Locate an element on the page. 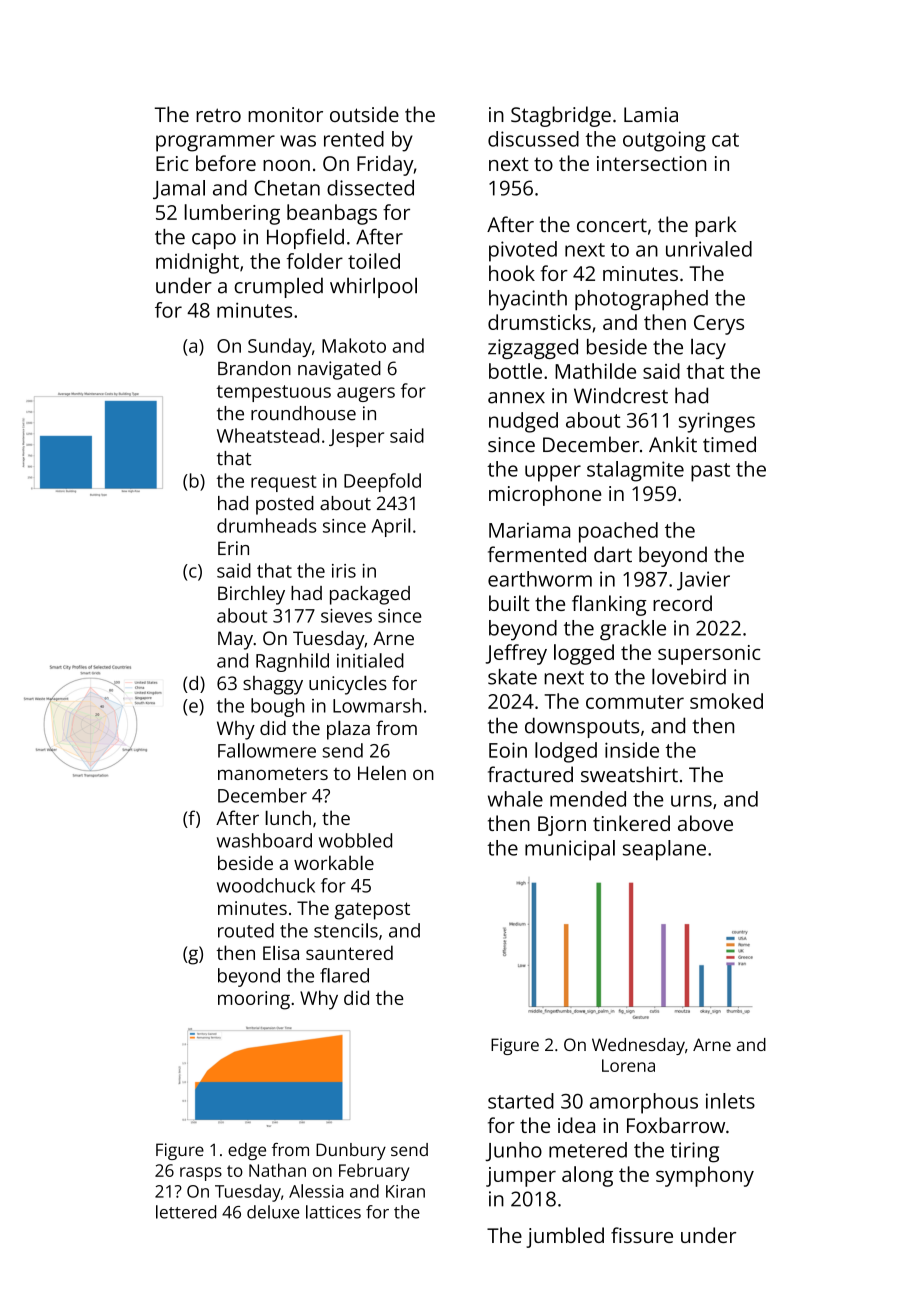 This document has height=1311, width=924. syringes is located at coordinates (717, 422).
